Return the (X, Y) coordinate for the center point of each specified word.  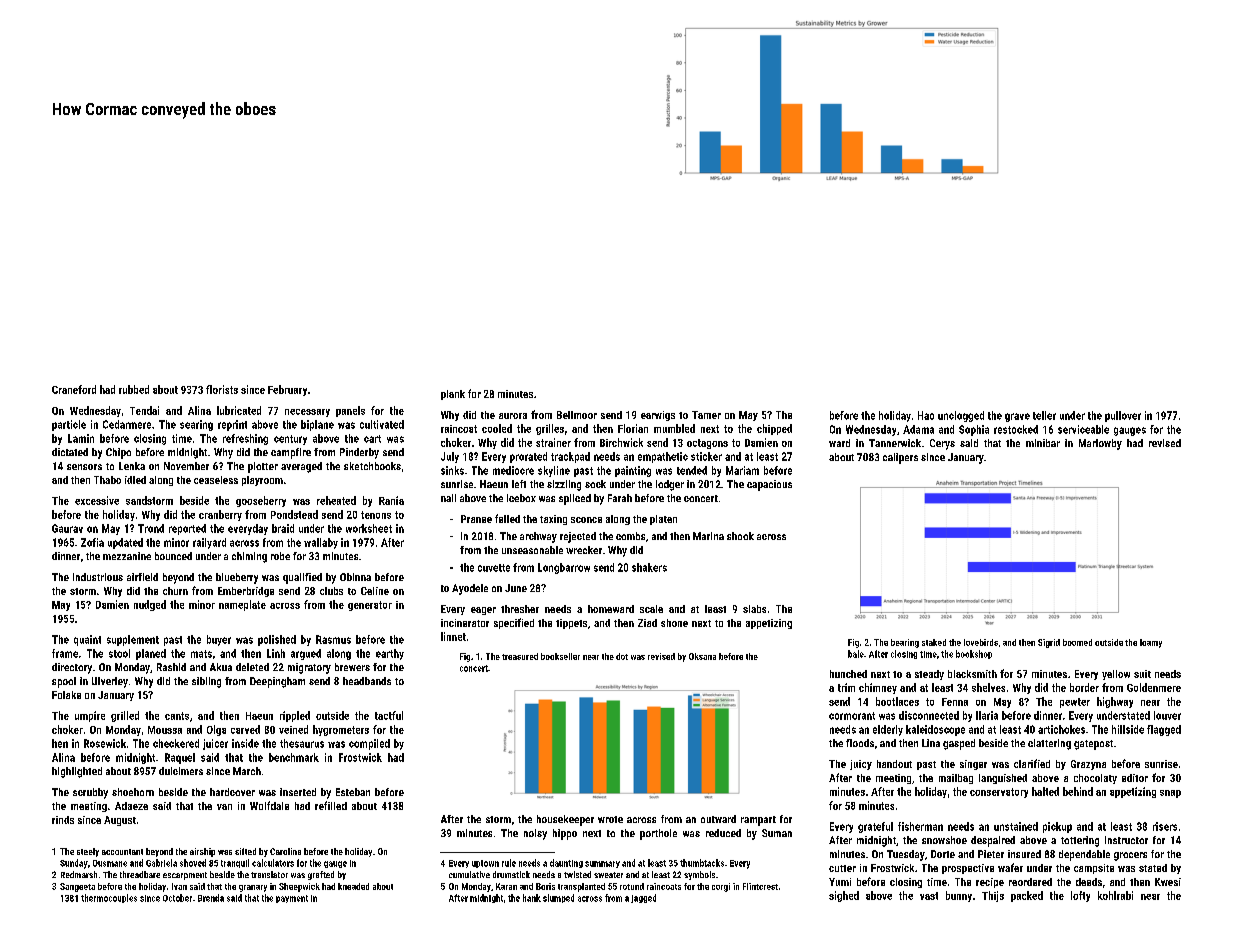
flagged (1164, 730)
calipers (900, 458)
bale (856, 654)
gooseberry (261, 501)
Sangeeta (77, 887)
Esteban (353, 792)
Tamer (706, 415)
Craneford (74, 389)
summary (602, 864)
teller (1044, 415)
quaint (87, 640)
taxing (553, 520)
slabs (754, 609)
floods (860, 743)
